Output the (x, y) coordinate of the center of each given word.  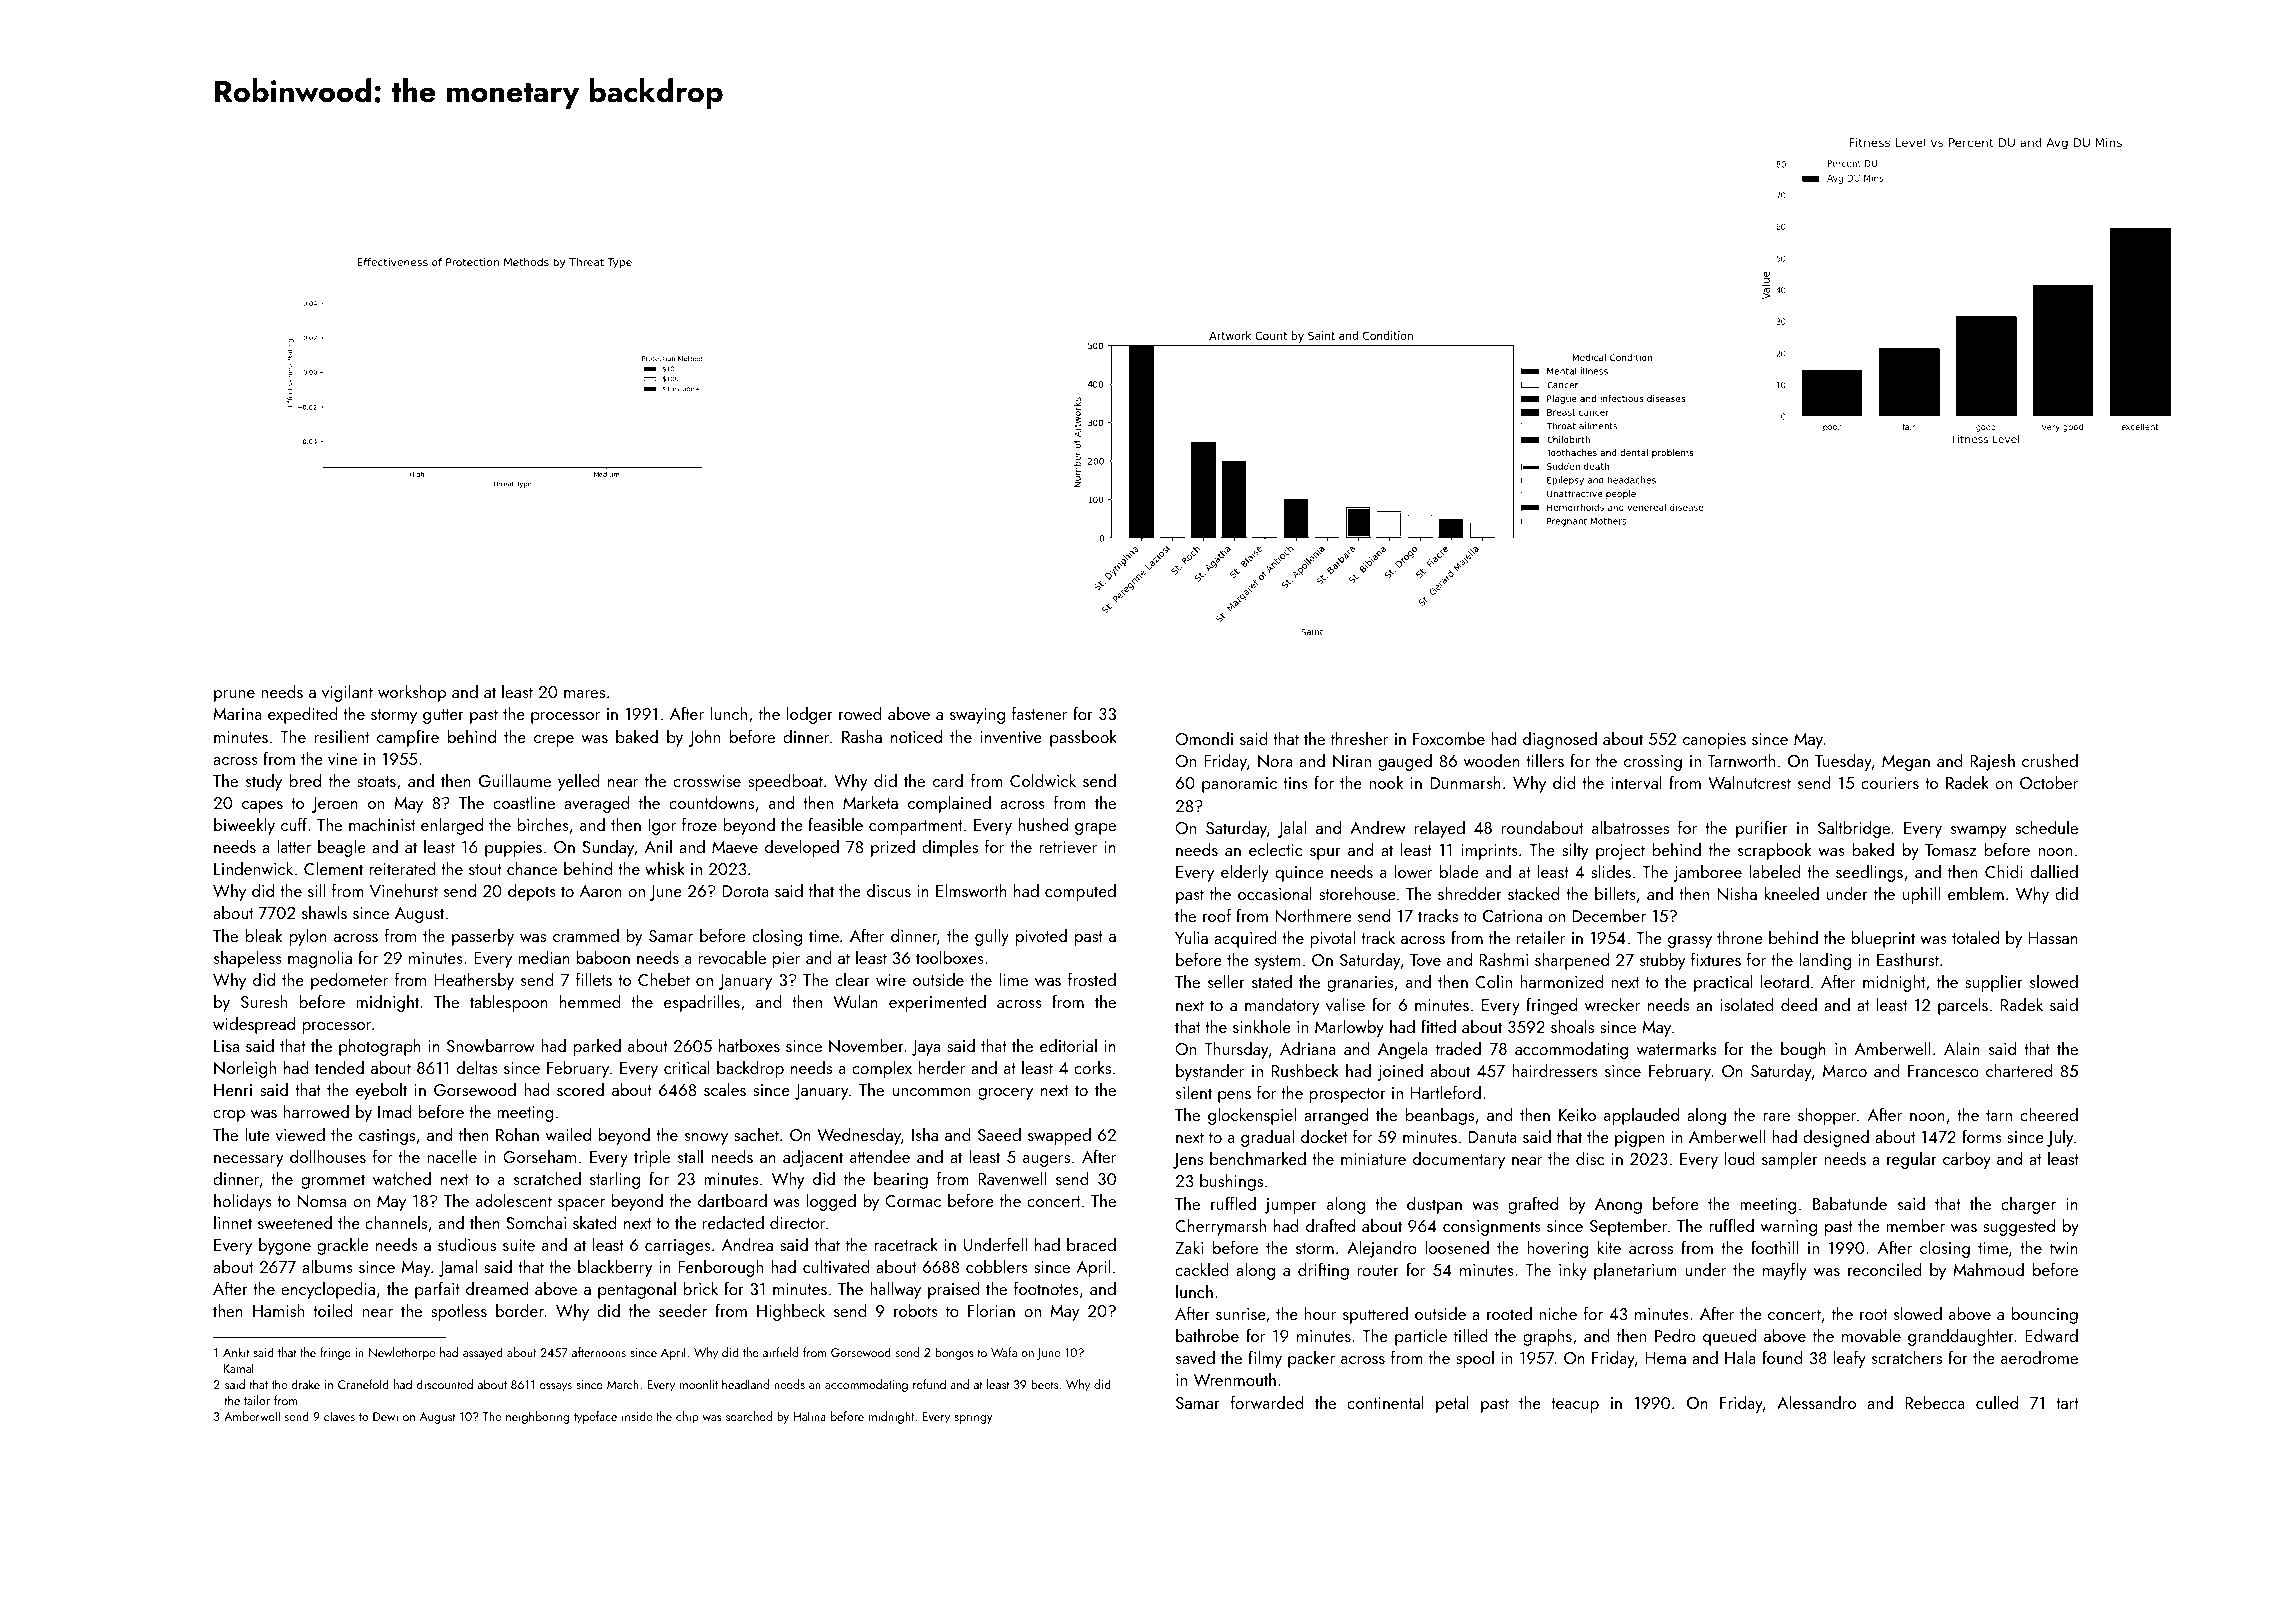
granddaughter (1961, 1337)
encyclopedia (328, 1290)
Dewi (385, 1416)
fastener (1039, 713)
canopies (1714, 741)
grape (1095, 829)
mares (584, 694)
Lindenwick (253, 868)
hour (1320, 1313)
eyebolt (381, 1091)
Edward (2051, 1335)
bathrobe (1207, 1335)
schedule (2046, 827)
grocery (1005, 1094)
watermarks (1676, 1048)
